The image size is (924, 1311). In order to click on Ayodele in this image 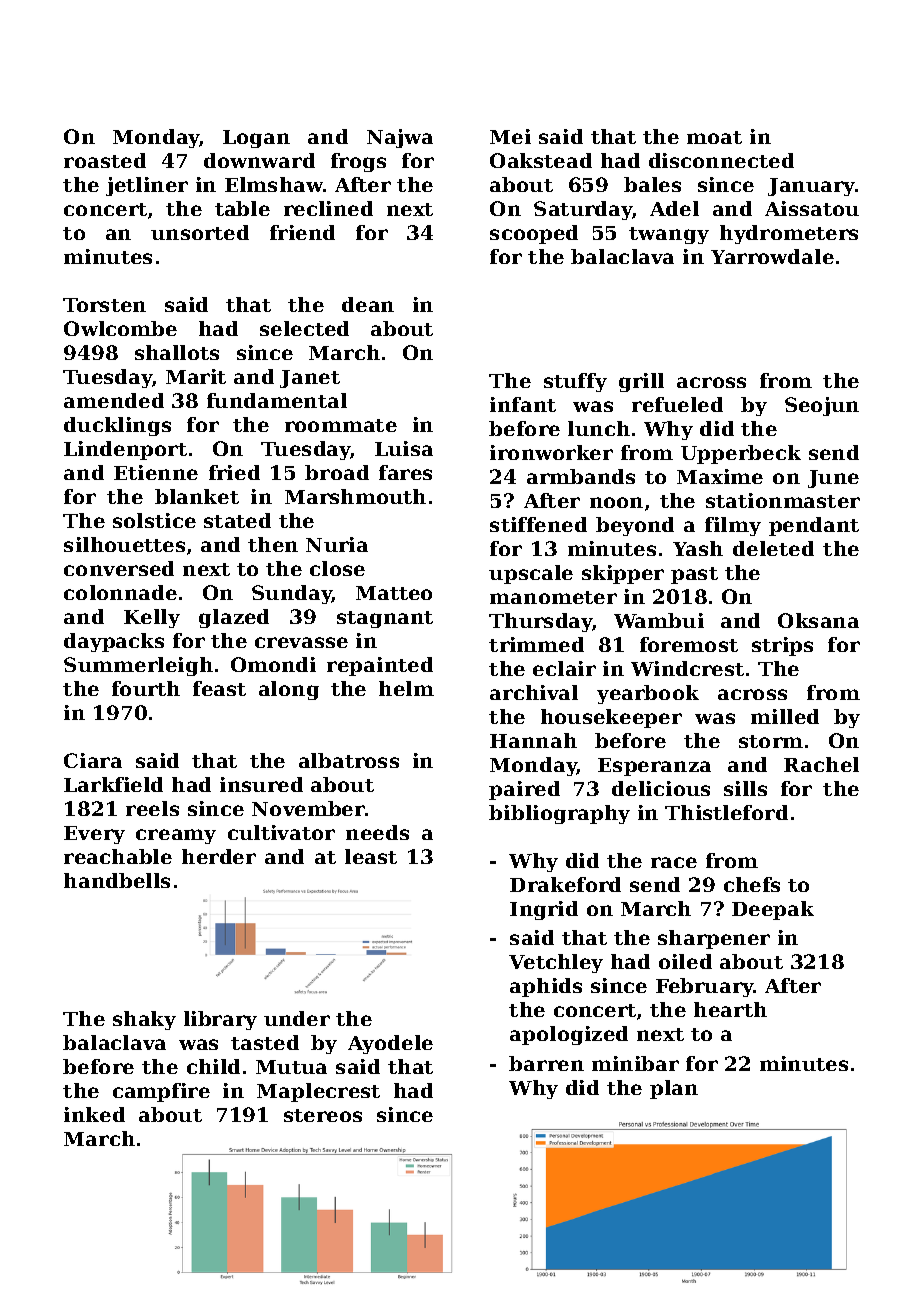, I will do `click(390, 1044)`.
